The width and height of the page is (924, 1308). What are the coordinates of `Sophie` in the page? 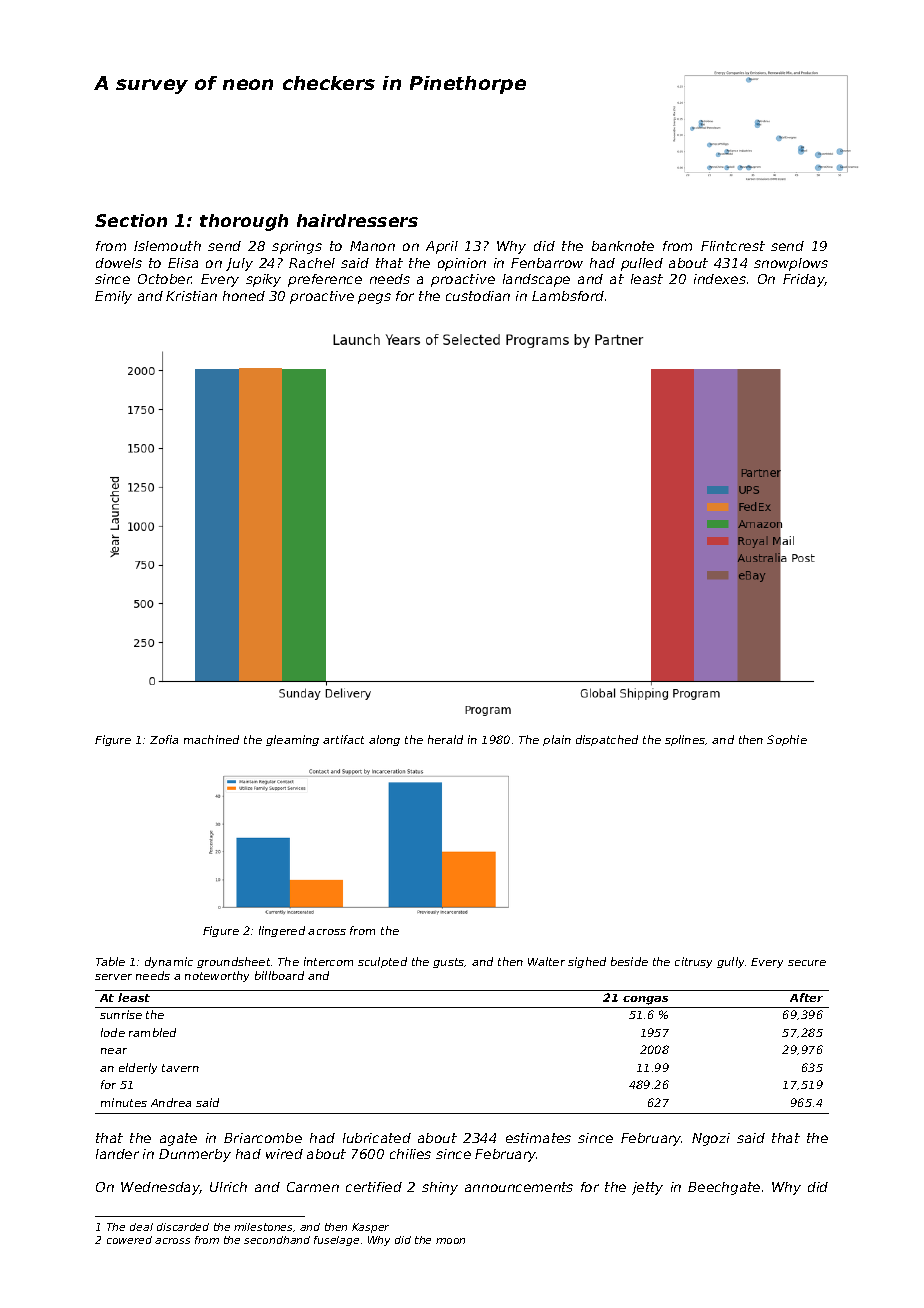 It's located at (787, 740).
